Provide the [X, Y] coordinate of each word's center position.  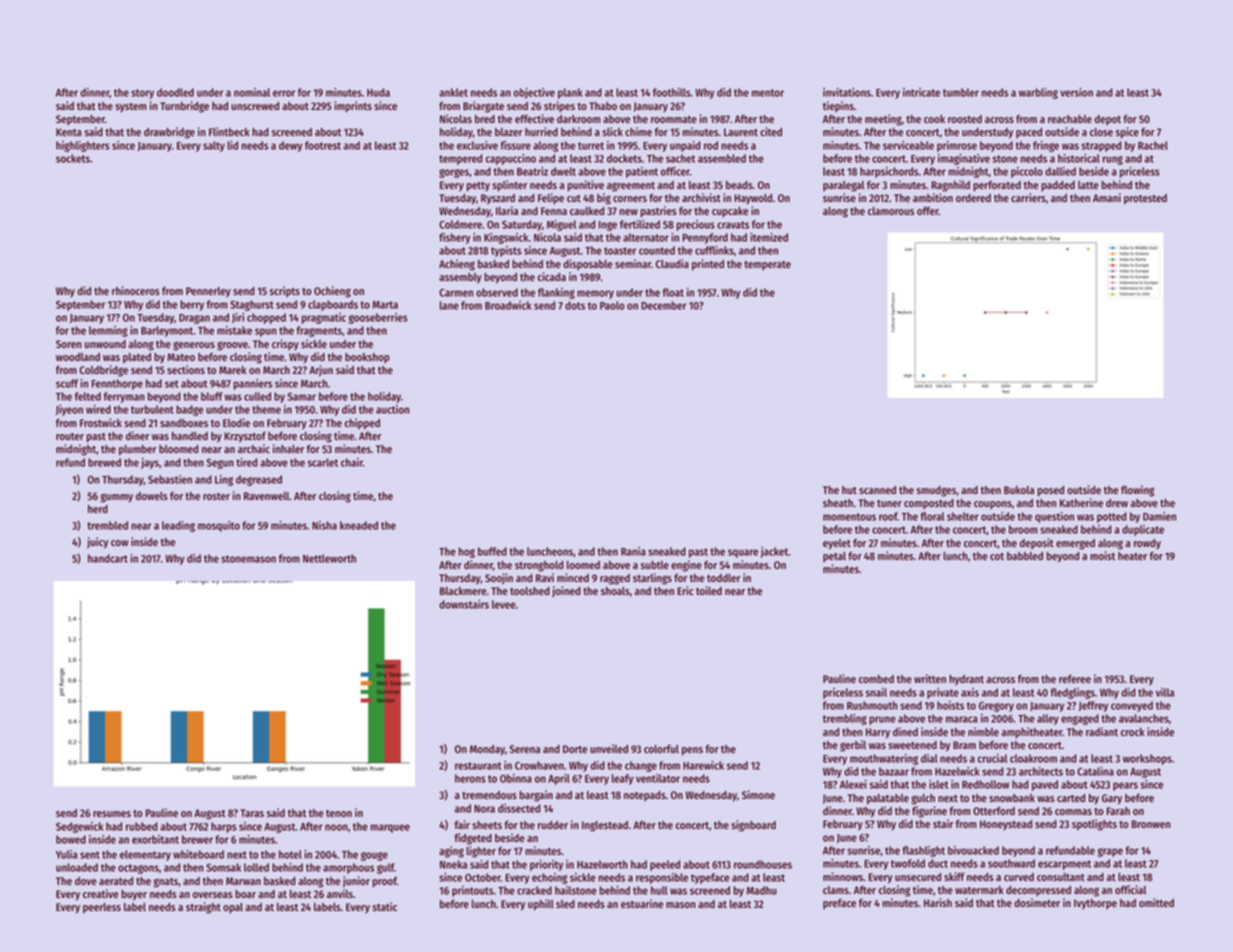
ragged [615, 579]
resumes [112, 814]
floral [932, 516]
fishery [455, 238]
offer [928, 210]
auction [392, 409]
